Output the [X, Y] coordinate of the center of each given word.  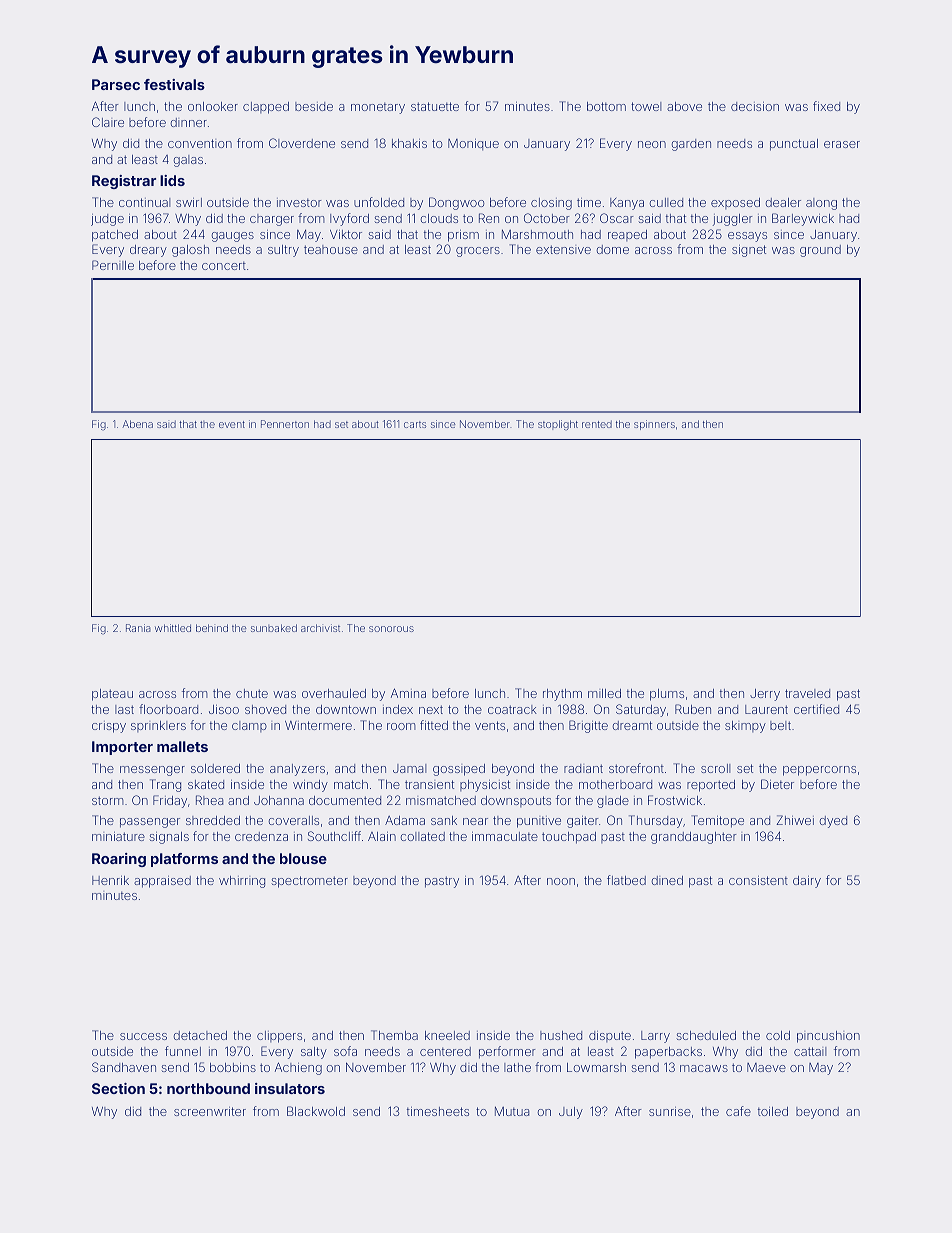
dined [667, 880]
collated [423, 836]
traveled [807, 693]
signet [749, 251]
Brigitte [588, 726]
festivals [174, 84]
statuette [435, 106]
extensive [563, 249]
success [143, 1036]
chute [252, 693]
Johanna [279, 800]
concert [224, 265]
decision [755, 106]
